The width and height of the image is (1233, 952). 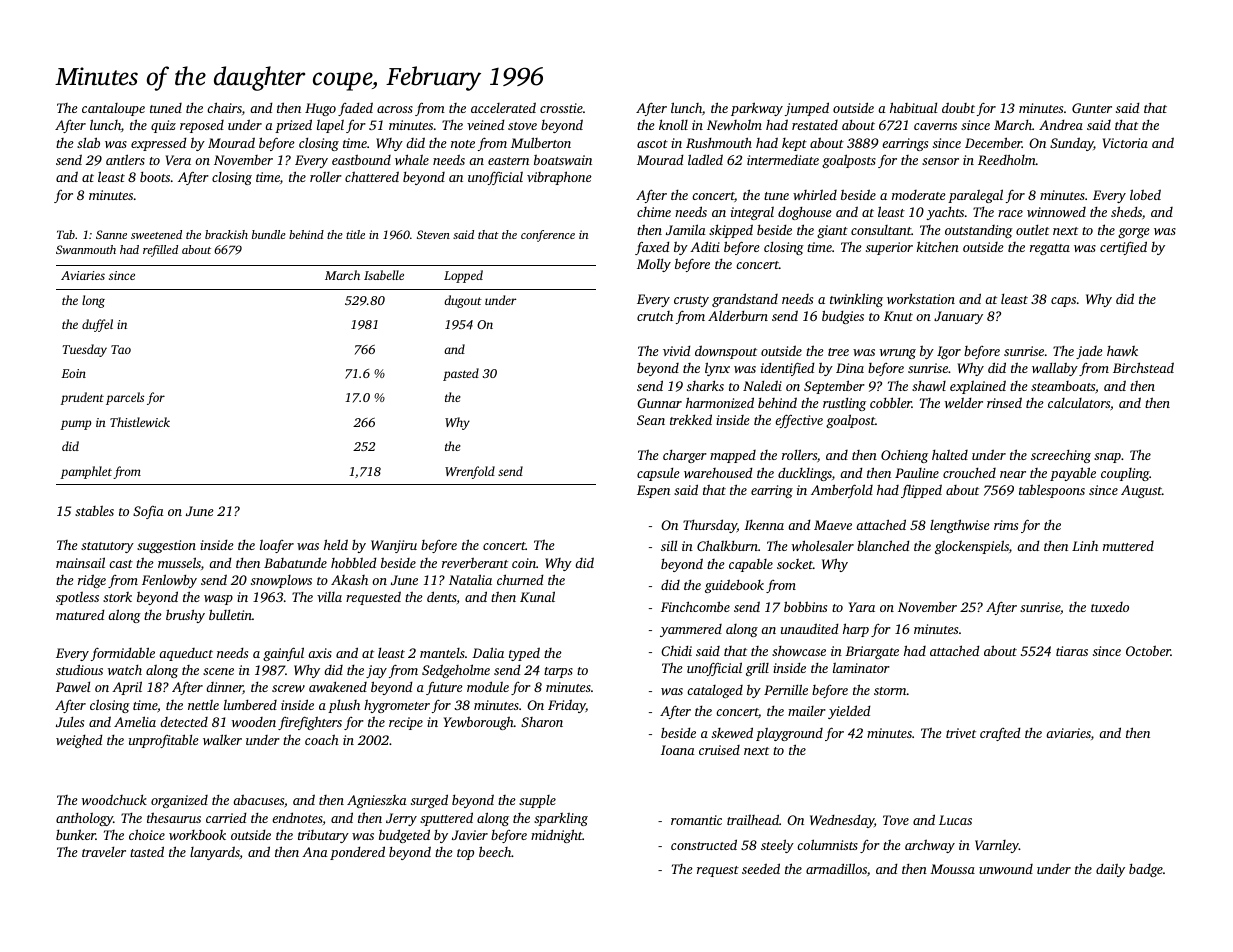 What do you see at coordinates (84, 819) in the image?
I see `anthology` at bounding box center [84, 819].
